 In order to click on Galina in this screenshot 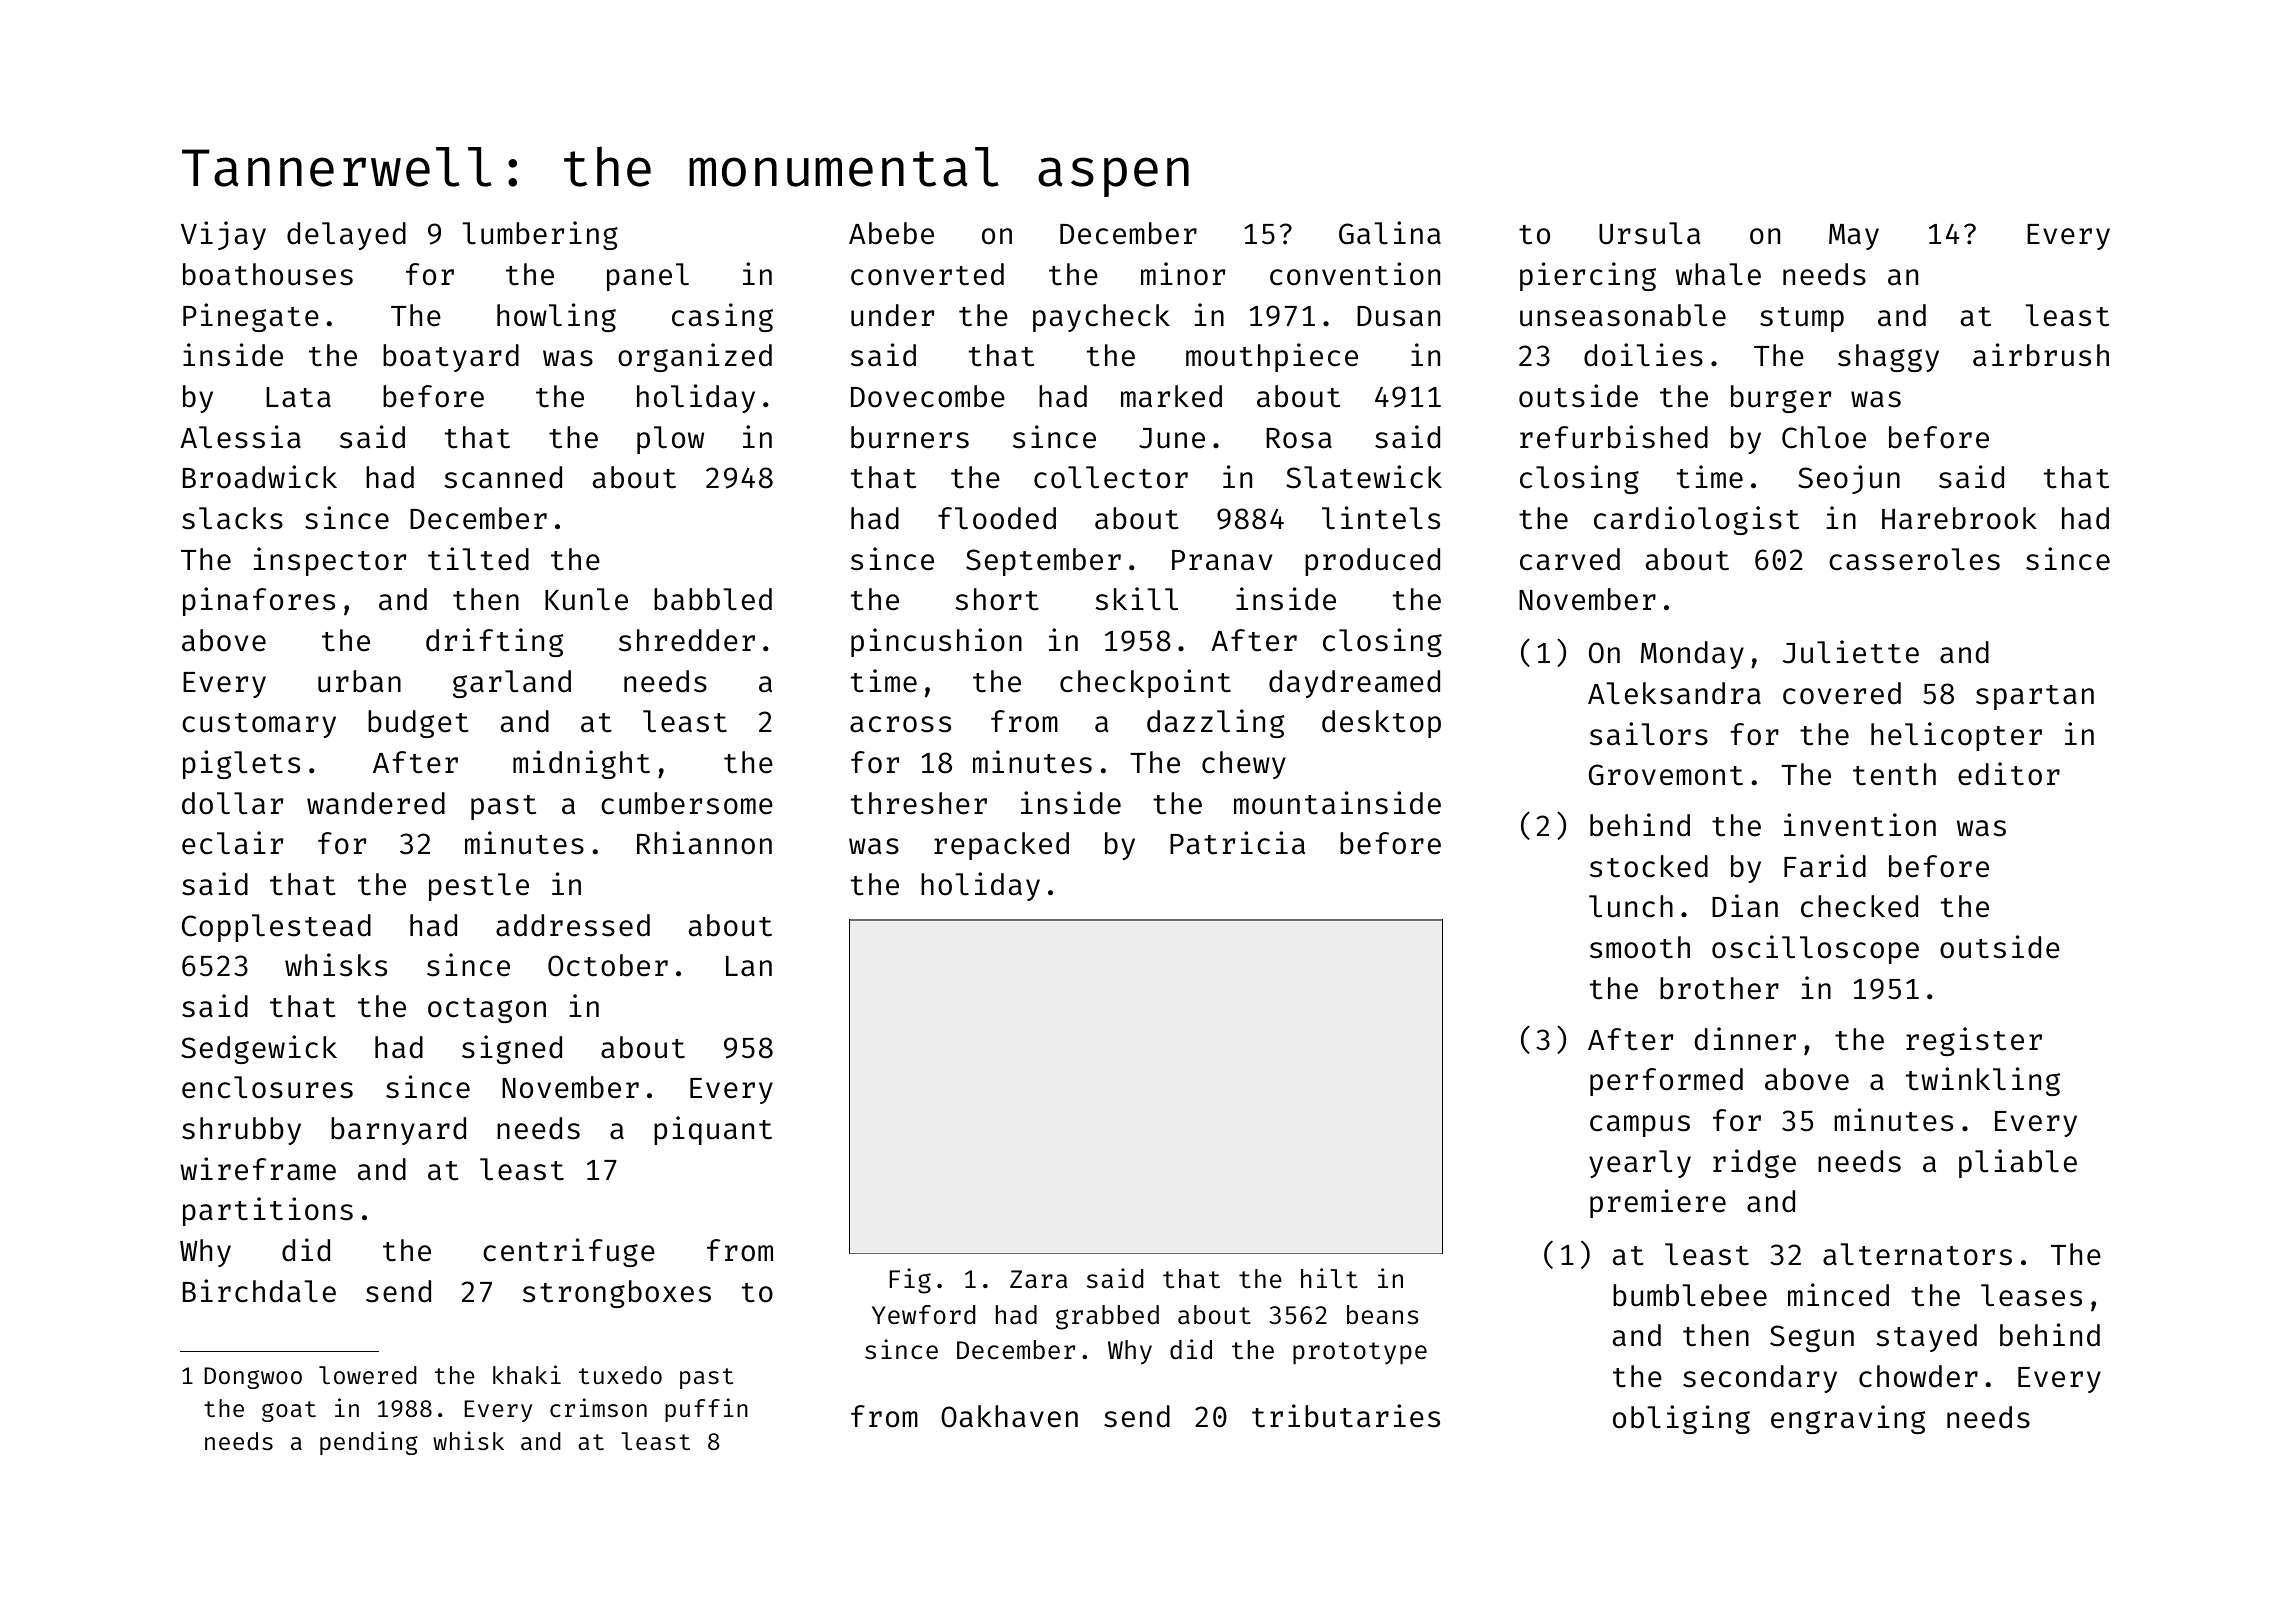, I will do `click(1390, 233)`.
